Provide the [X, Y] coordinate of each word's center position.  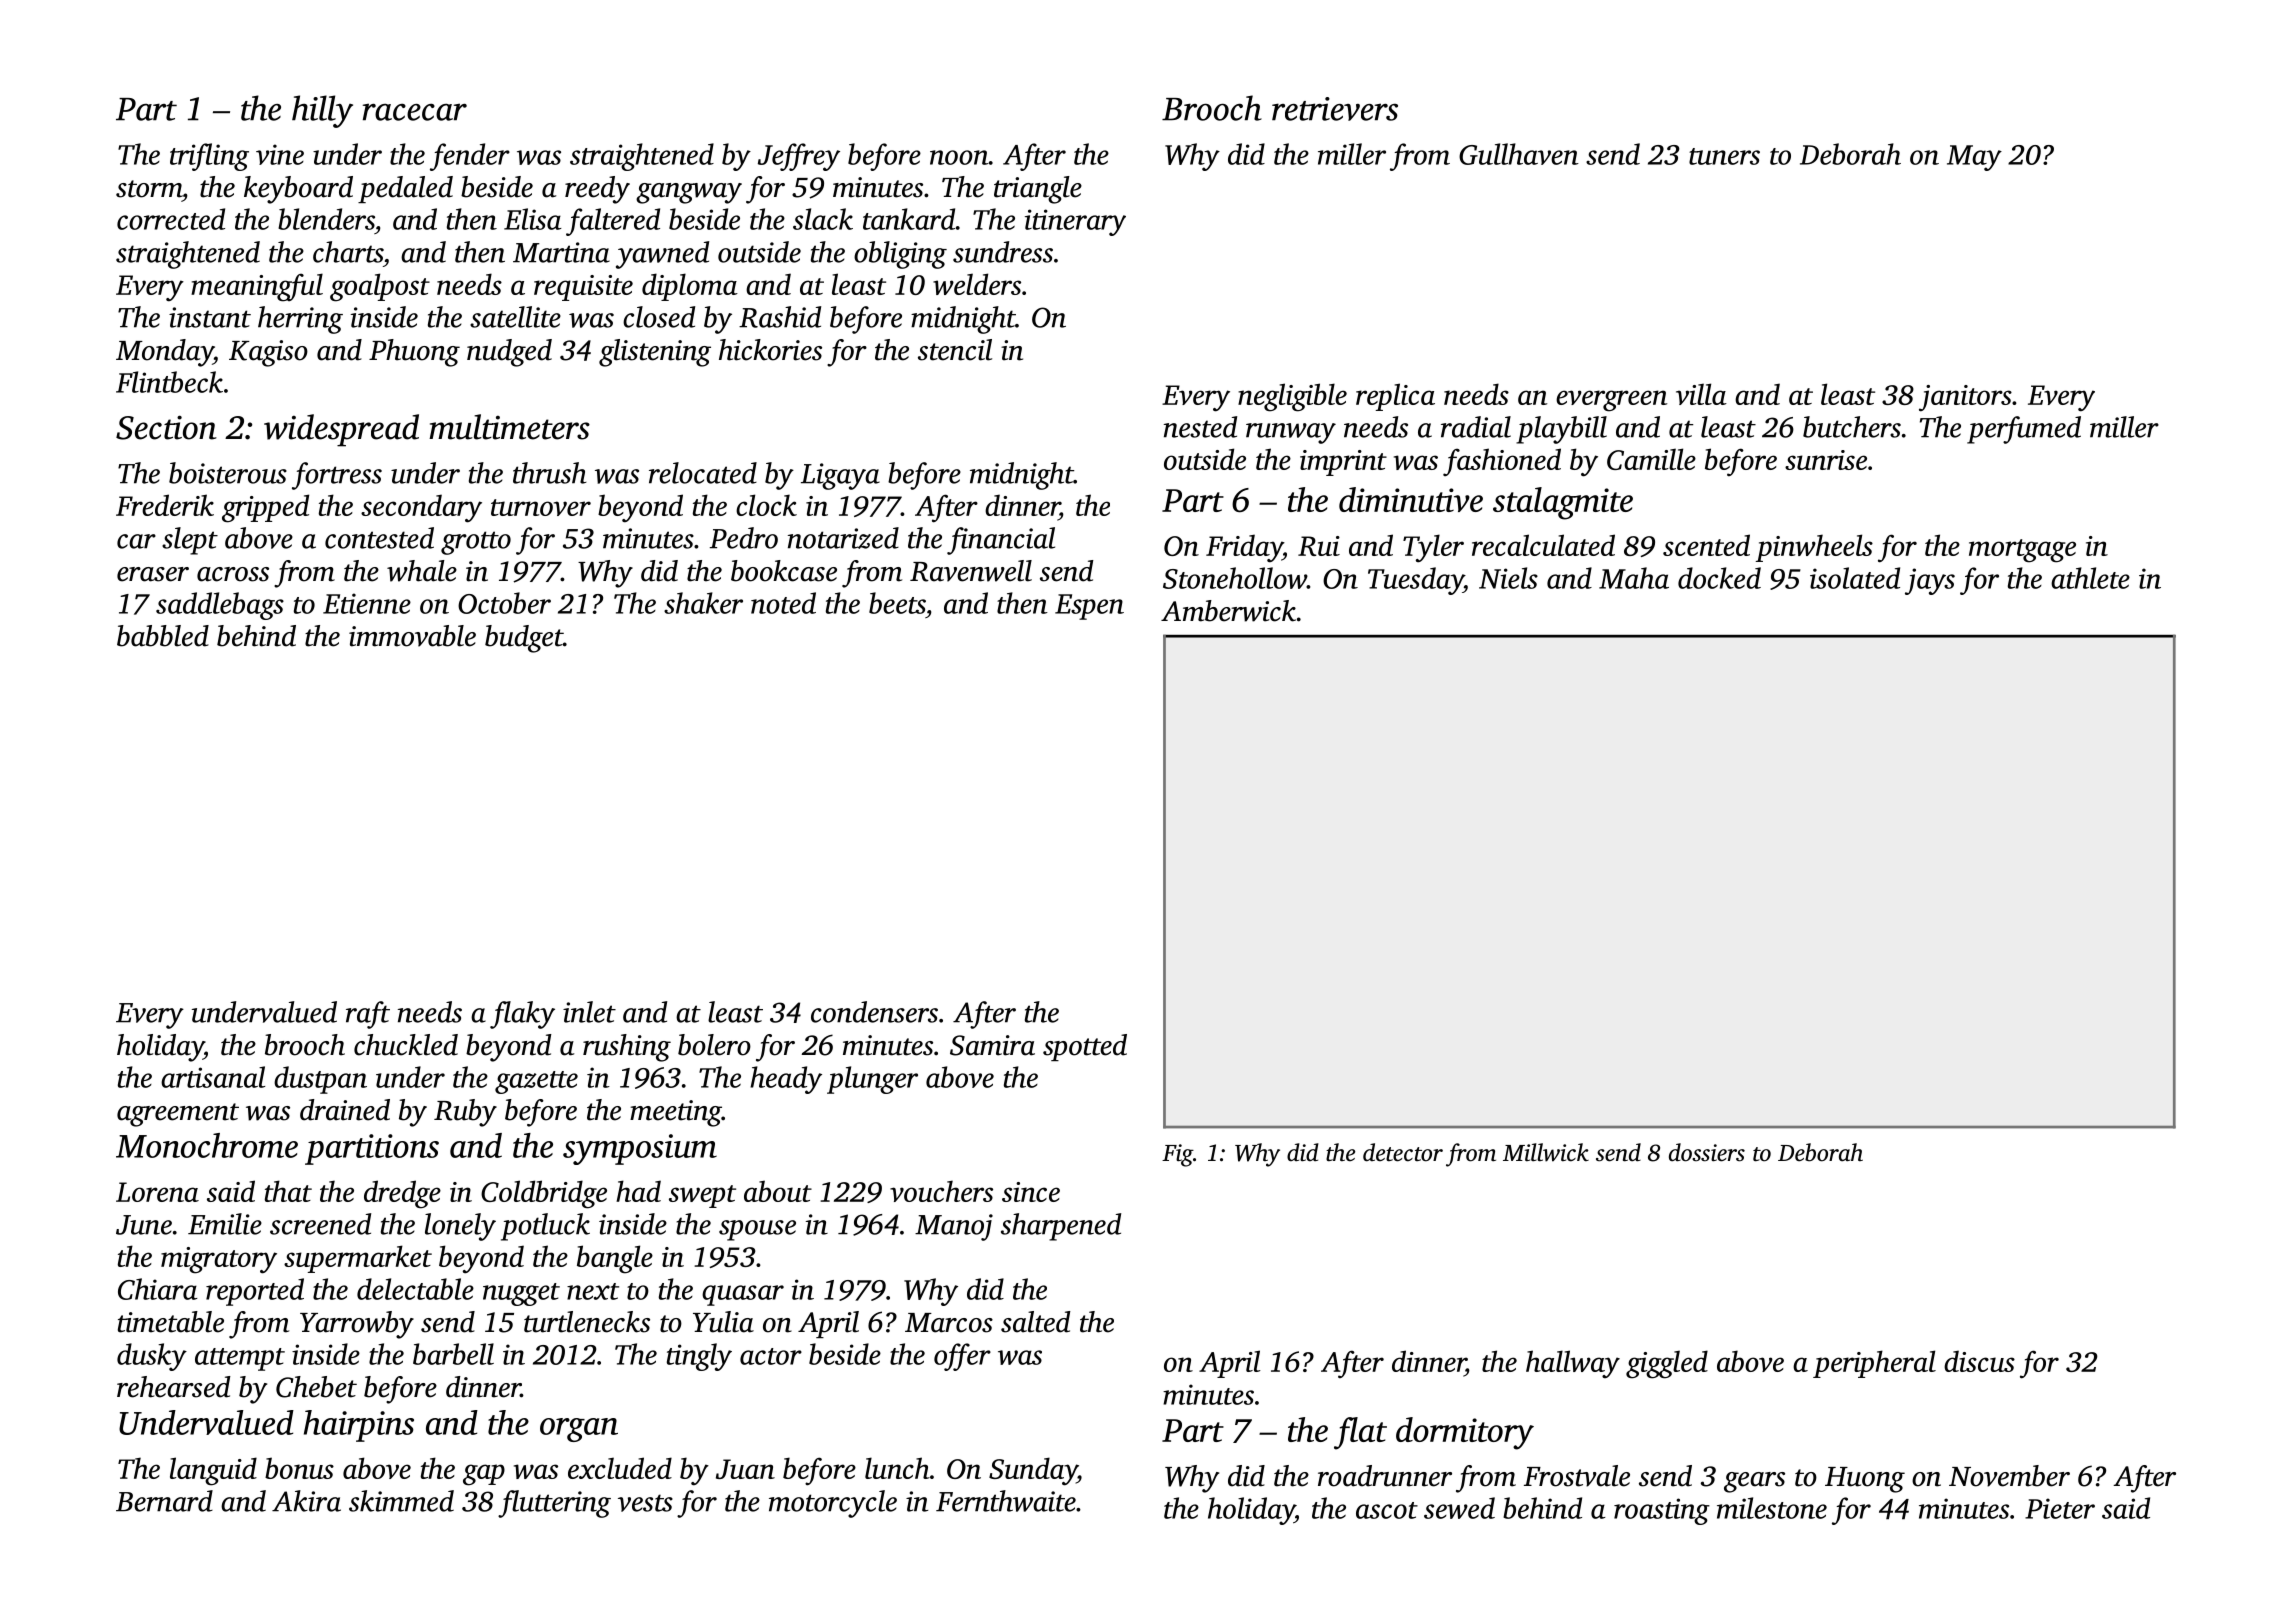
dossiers [1707, 1152]
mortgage [2022, 551]
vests [645, 1503]
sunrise [1826, 460]
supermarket [358, 1259]
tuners [1724, 156]
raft [368, 1015]
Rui [1319, 546]
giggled [1667, 1364]
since [1031, 1192]
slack [823, 219]
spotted [1085, 1047]
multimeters [509, 427]
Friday [1244, 548]
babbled [163, 636]
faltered [613, 222]
